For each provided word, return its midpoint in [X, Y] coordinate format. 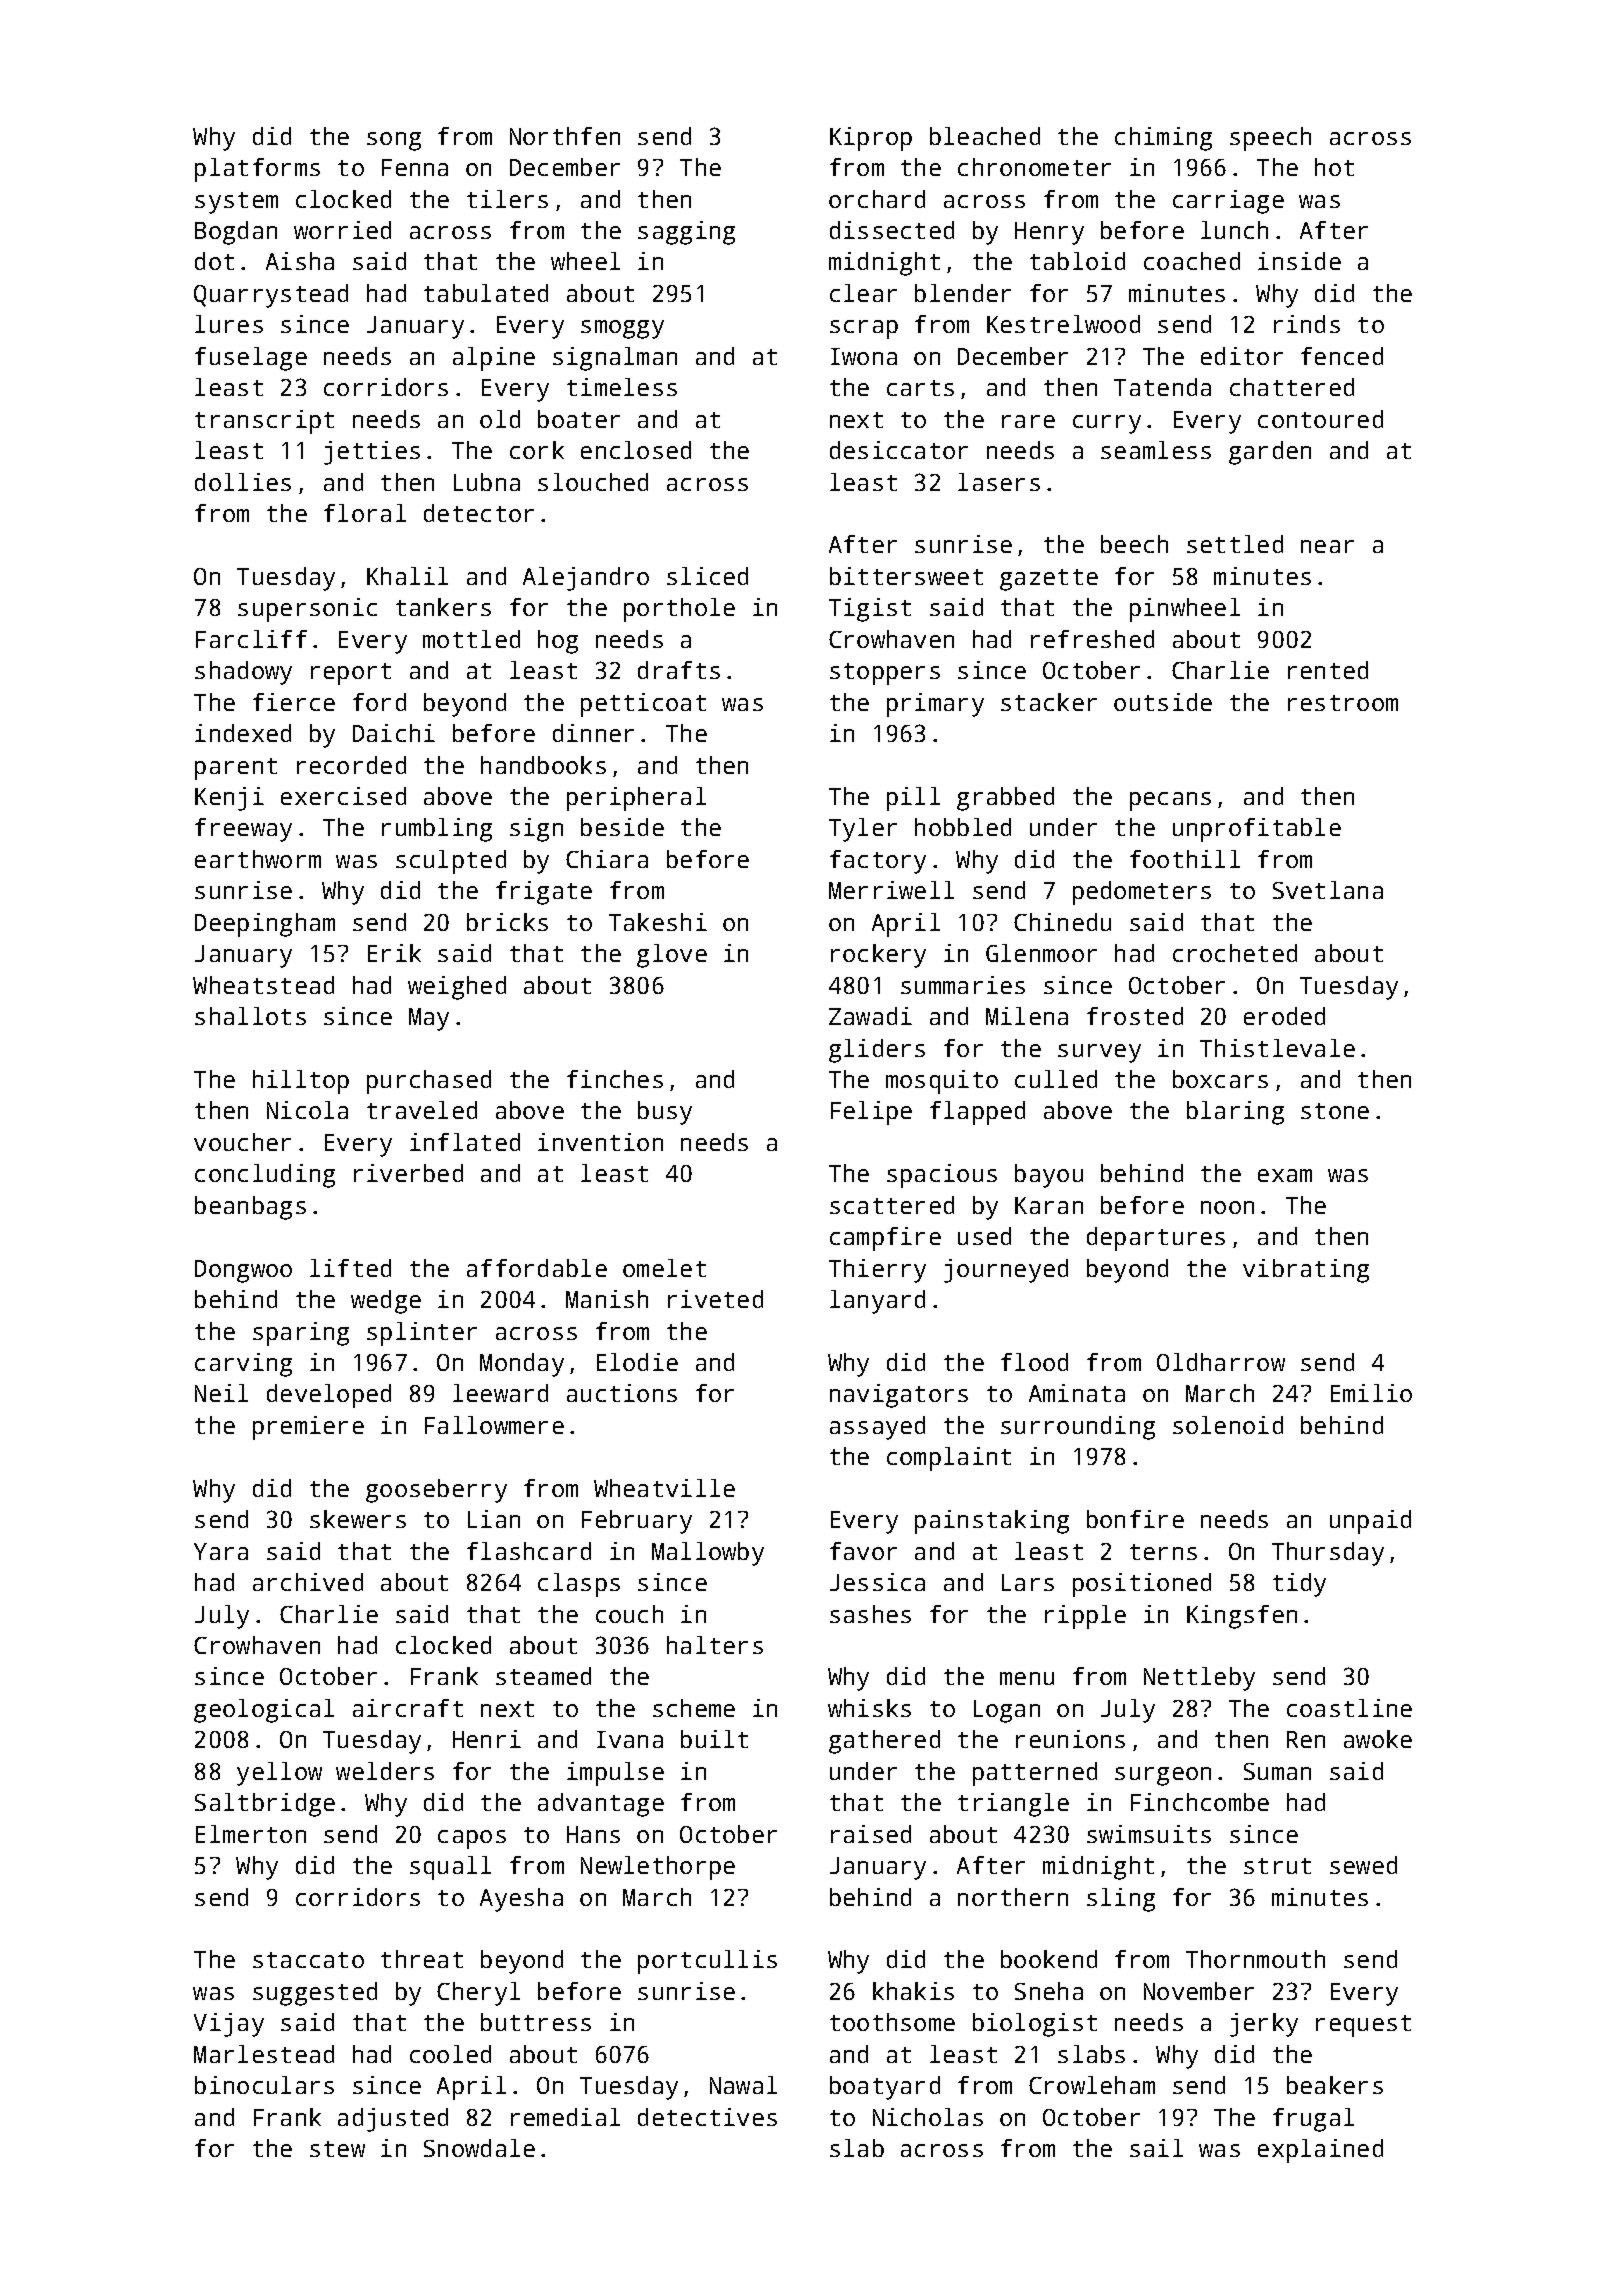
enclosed [636, 450]
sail [1156, 2148]
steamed [543, 1676]
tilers [507, 199]
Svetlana [1328, 890]
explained [1320, 2151]
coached [1192, 261]
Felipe [871, 1113]
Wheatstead [263, 985]
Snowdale [479, 2148]
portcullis [707, 1962]
